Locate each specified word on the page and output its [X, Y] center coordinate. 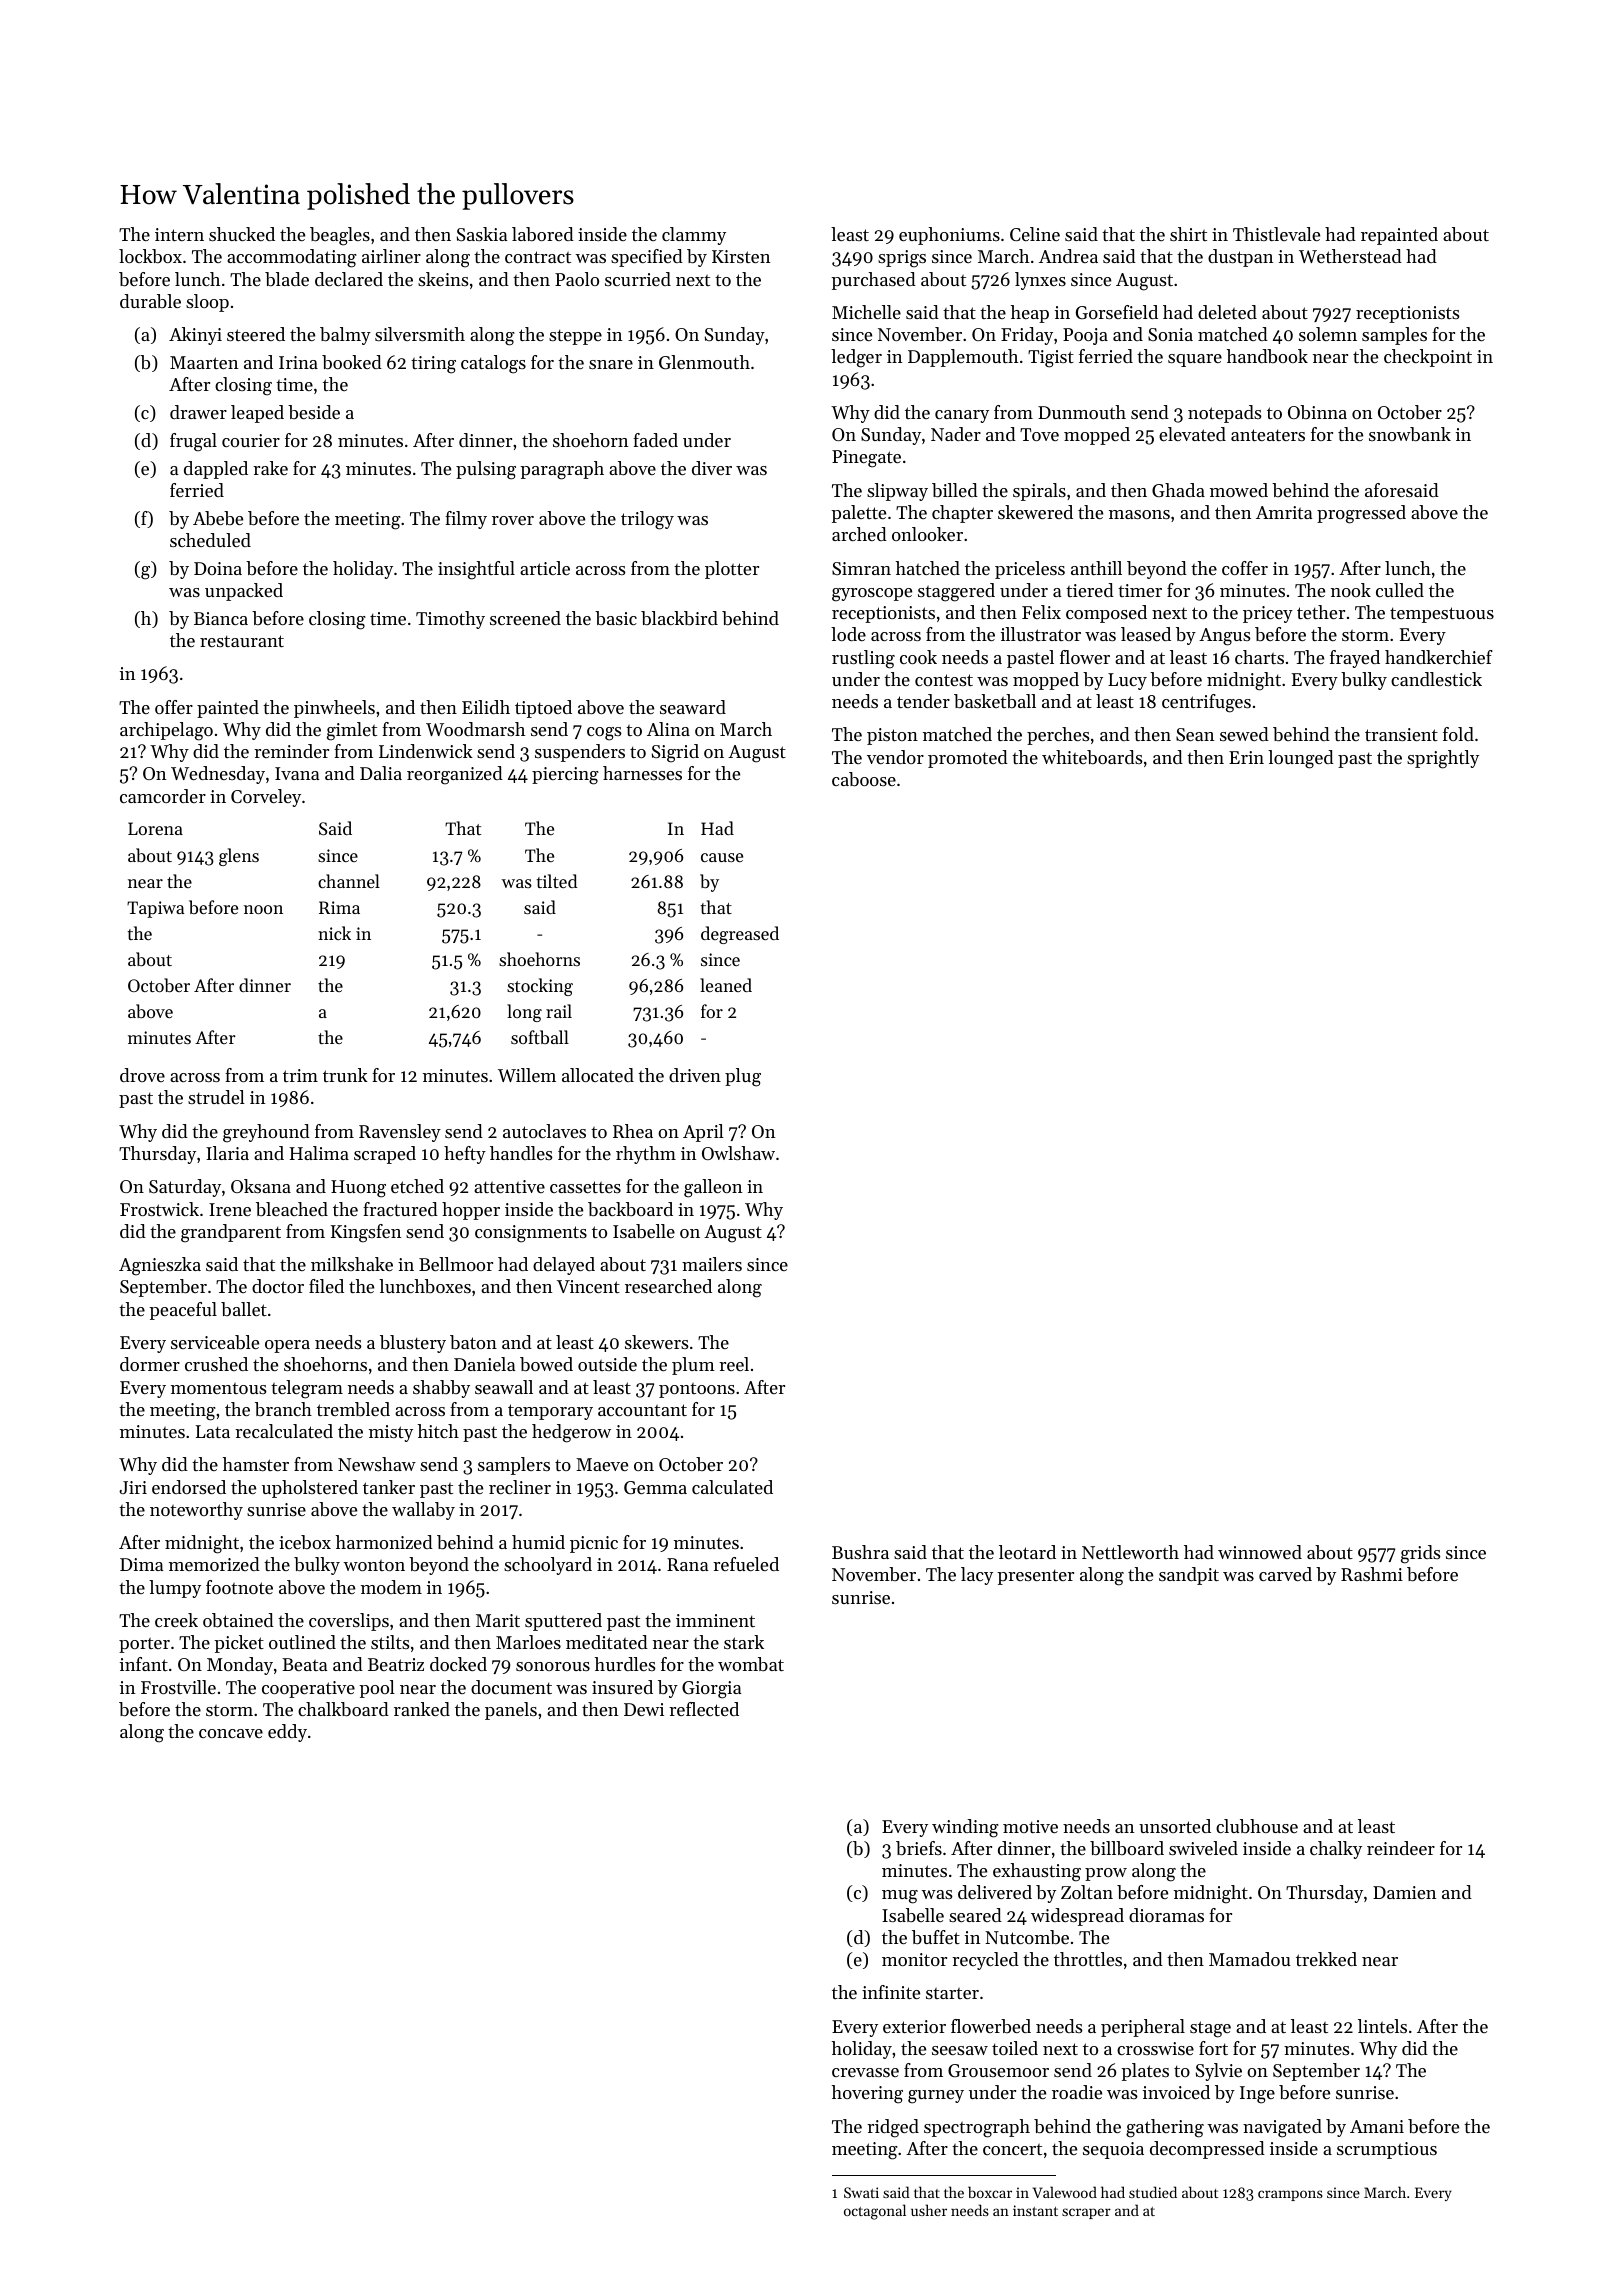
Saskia [482, 234]
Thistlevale [1276, 234]
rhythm [646, 1155]
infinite [891, 1992]
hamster [256, 1464]
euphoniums [949, 236]
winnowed [1260, 1552]
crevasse [865, 2072]
